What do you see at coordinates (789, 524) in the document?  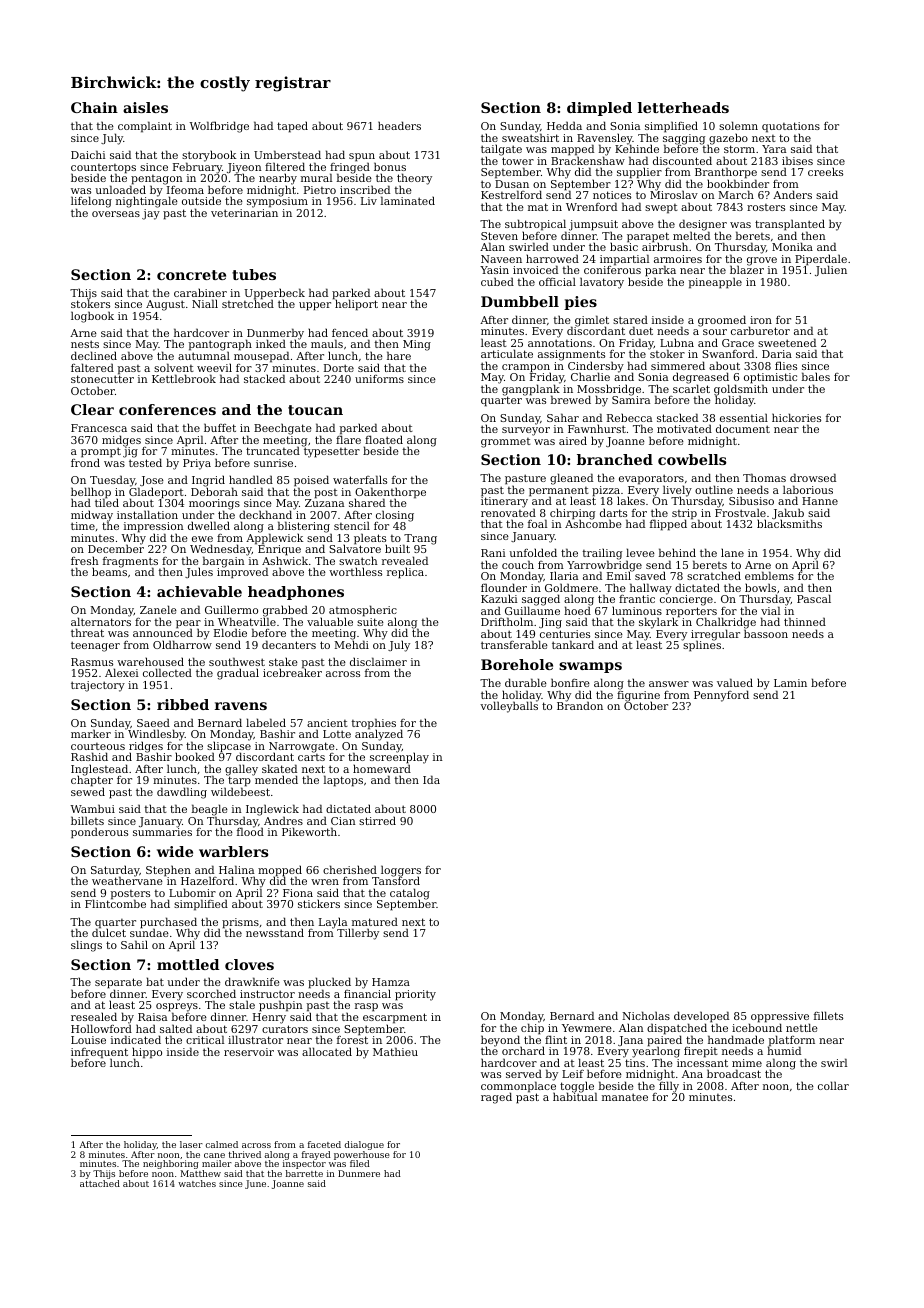 I see `blacksmiths` at bounding box center [789, 524].
